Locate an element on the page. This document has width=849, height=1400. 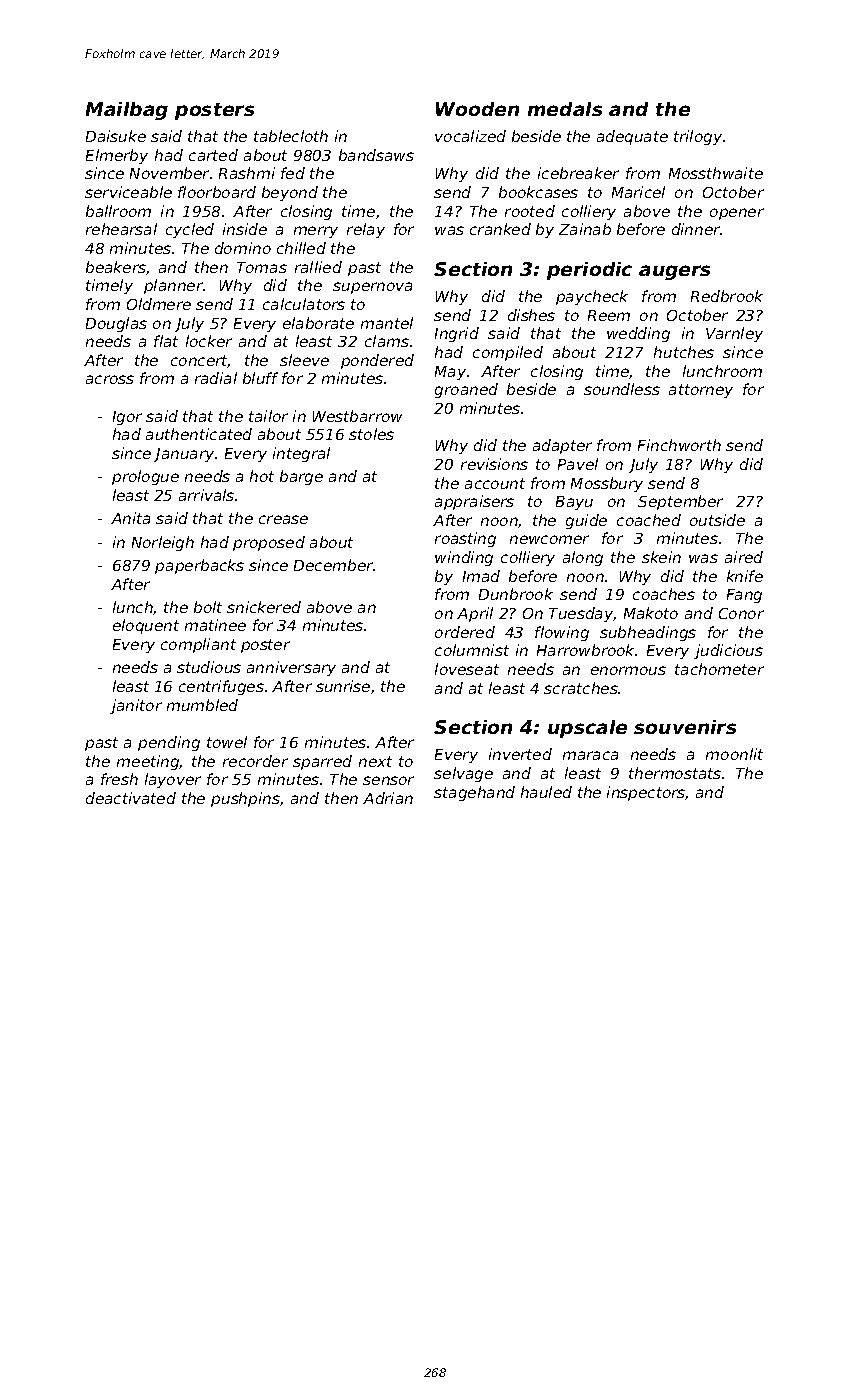
stagehand is located at coordinates (474, 793).
